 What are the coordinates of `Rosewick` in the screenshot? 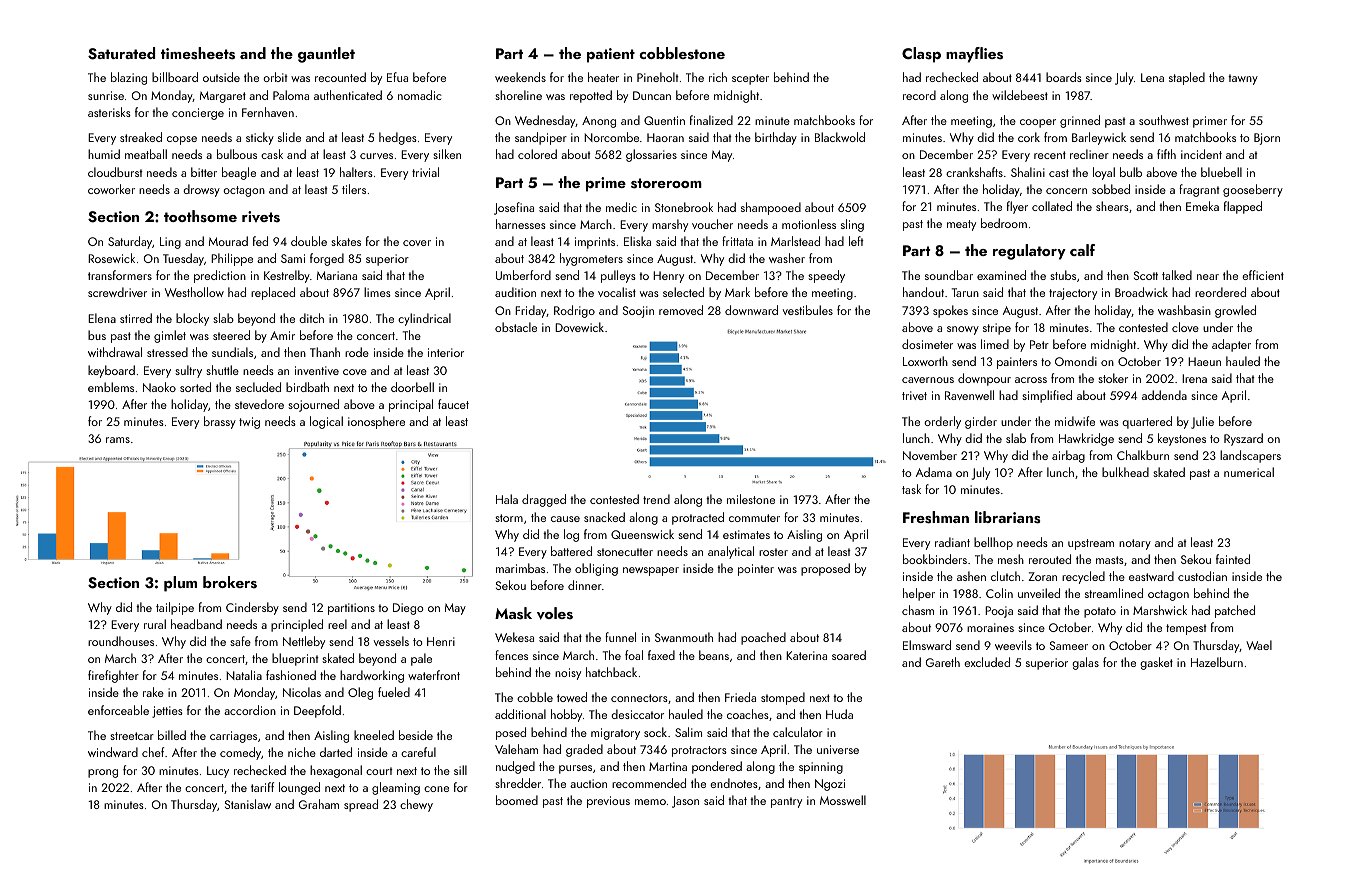 It's located at (111, 258).
